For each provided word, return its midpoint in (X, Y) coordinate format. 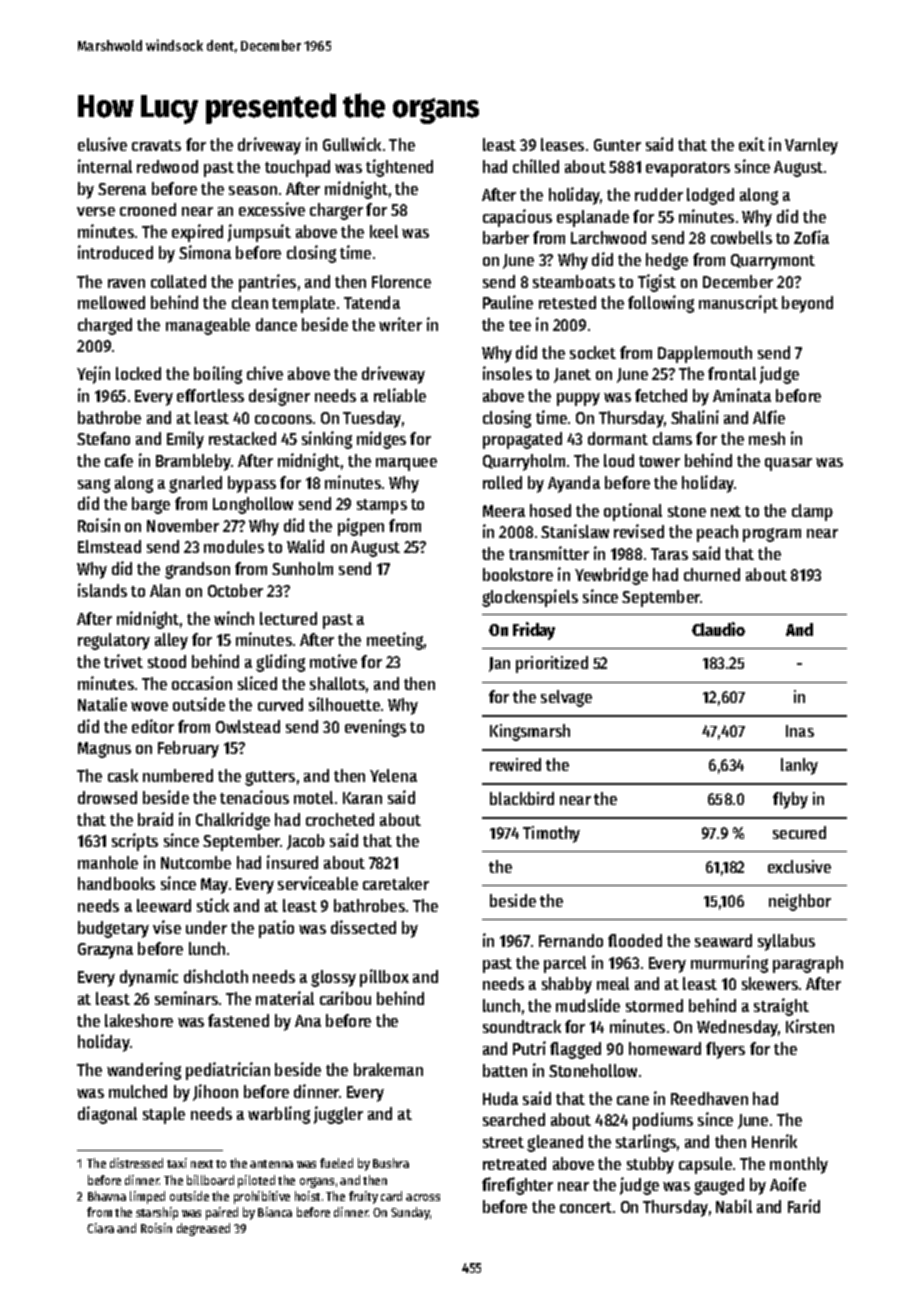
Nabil (734, 1206)
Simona (205, 252)
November (183, 525)
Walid (305, 546)
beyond (807, 304)
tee (520, 325)
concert (586, 1207)
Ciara (100, 1228)
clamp (812, 512)
